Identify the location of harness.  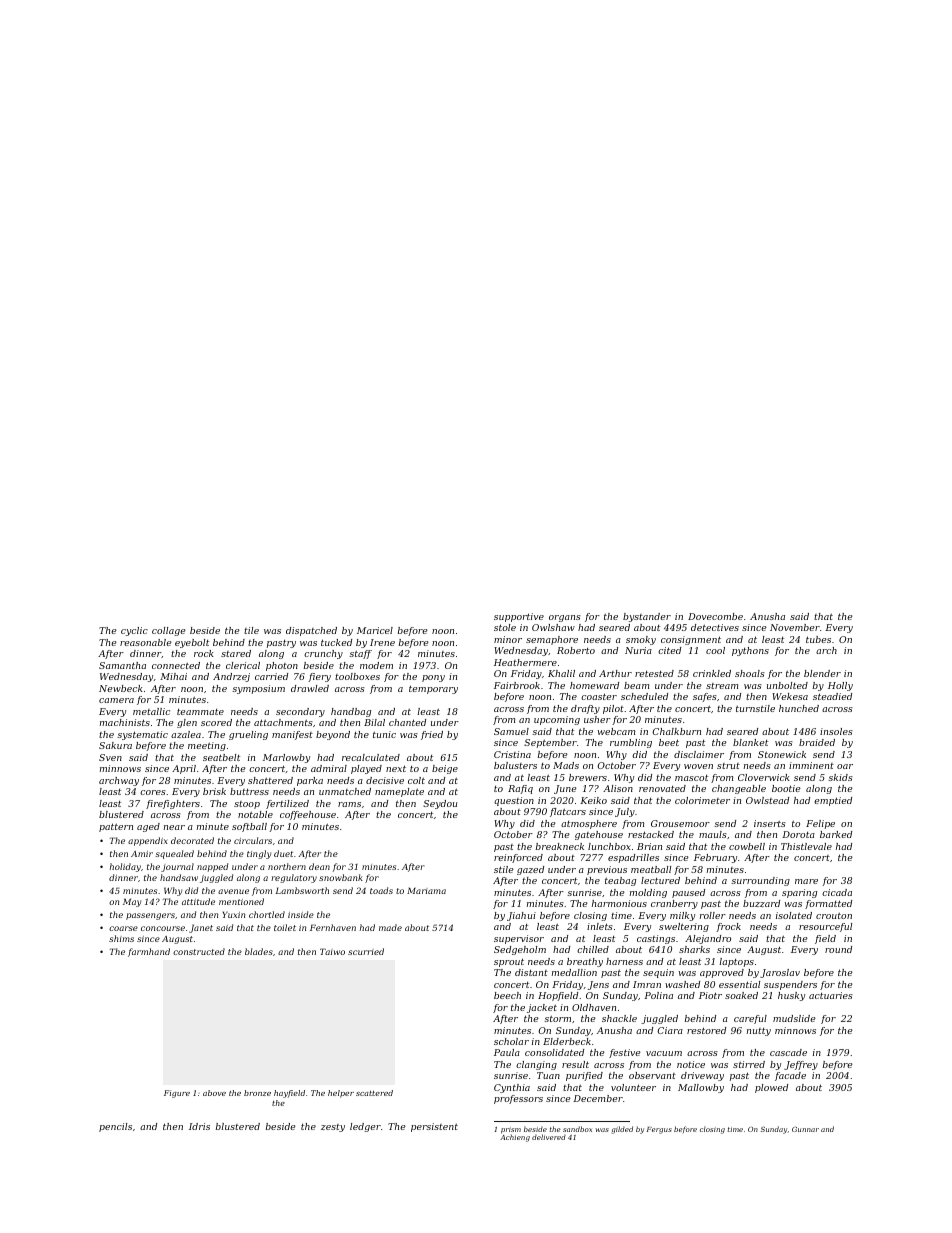
(624, 961).
